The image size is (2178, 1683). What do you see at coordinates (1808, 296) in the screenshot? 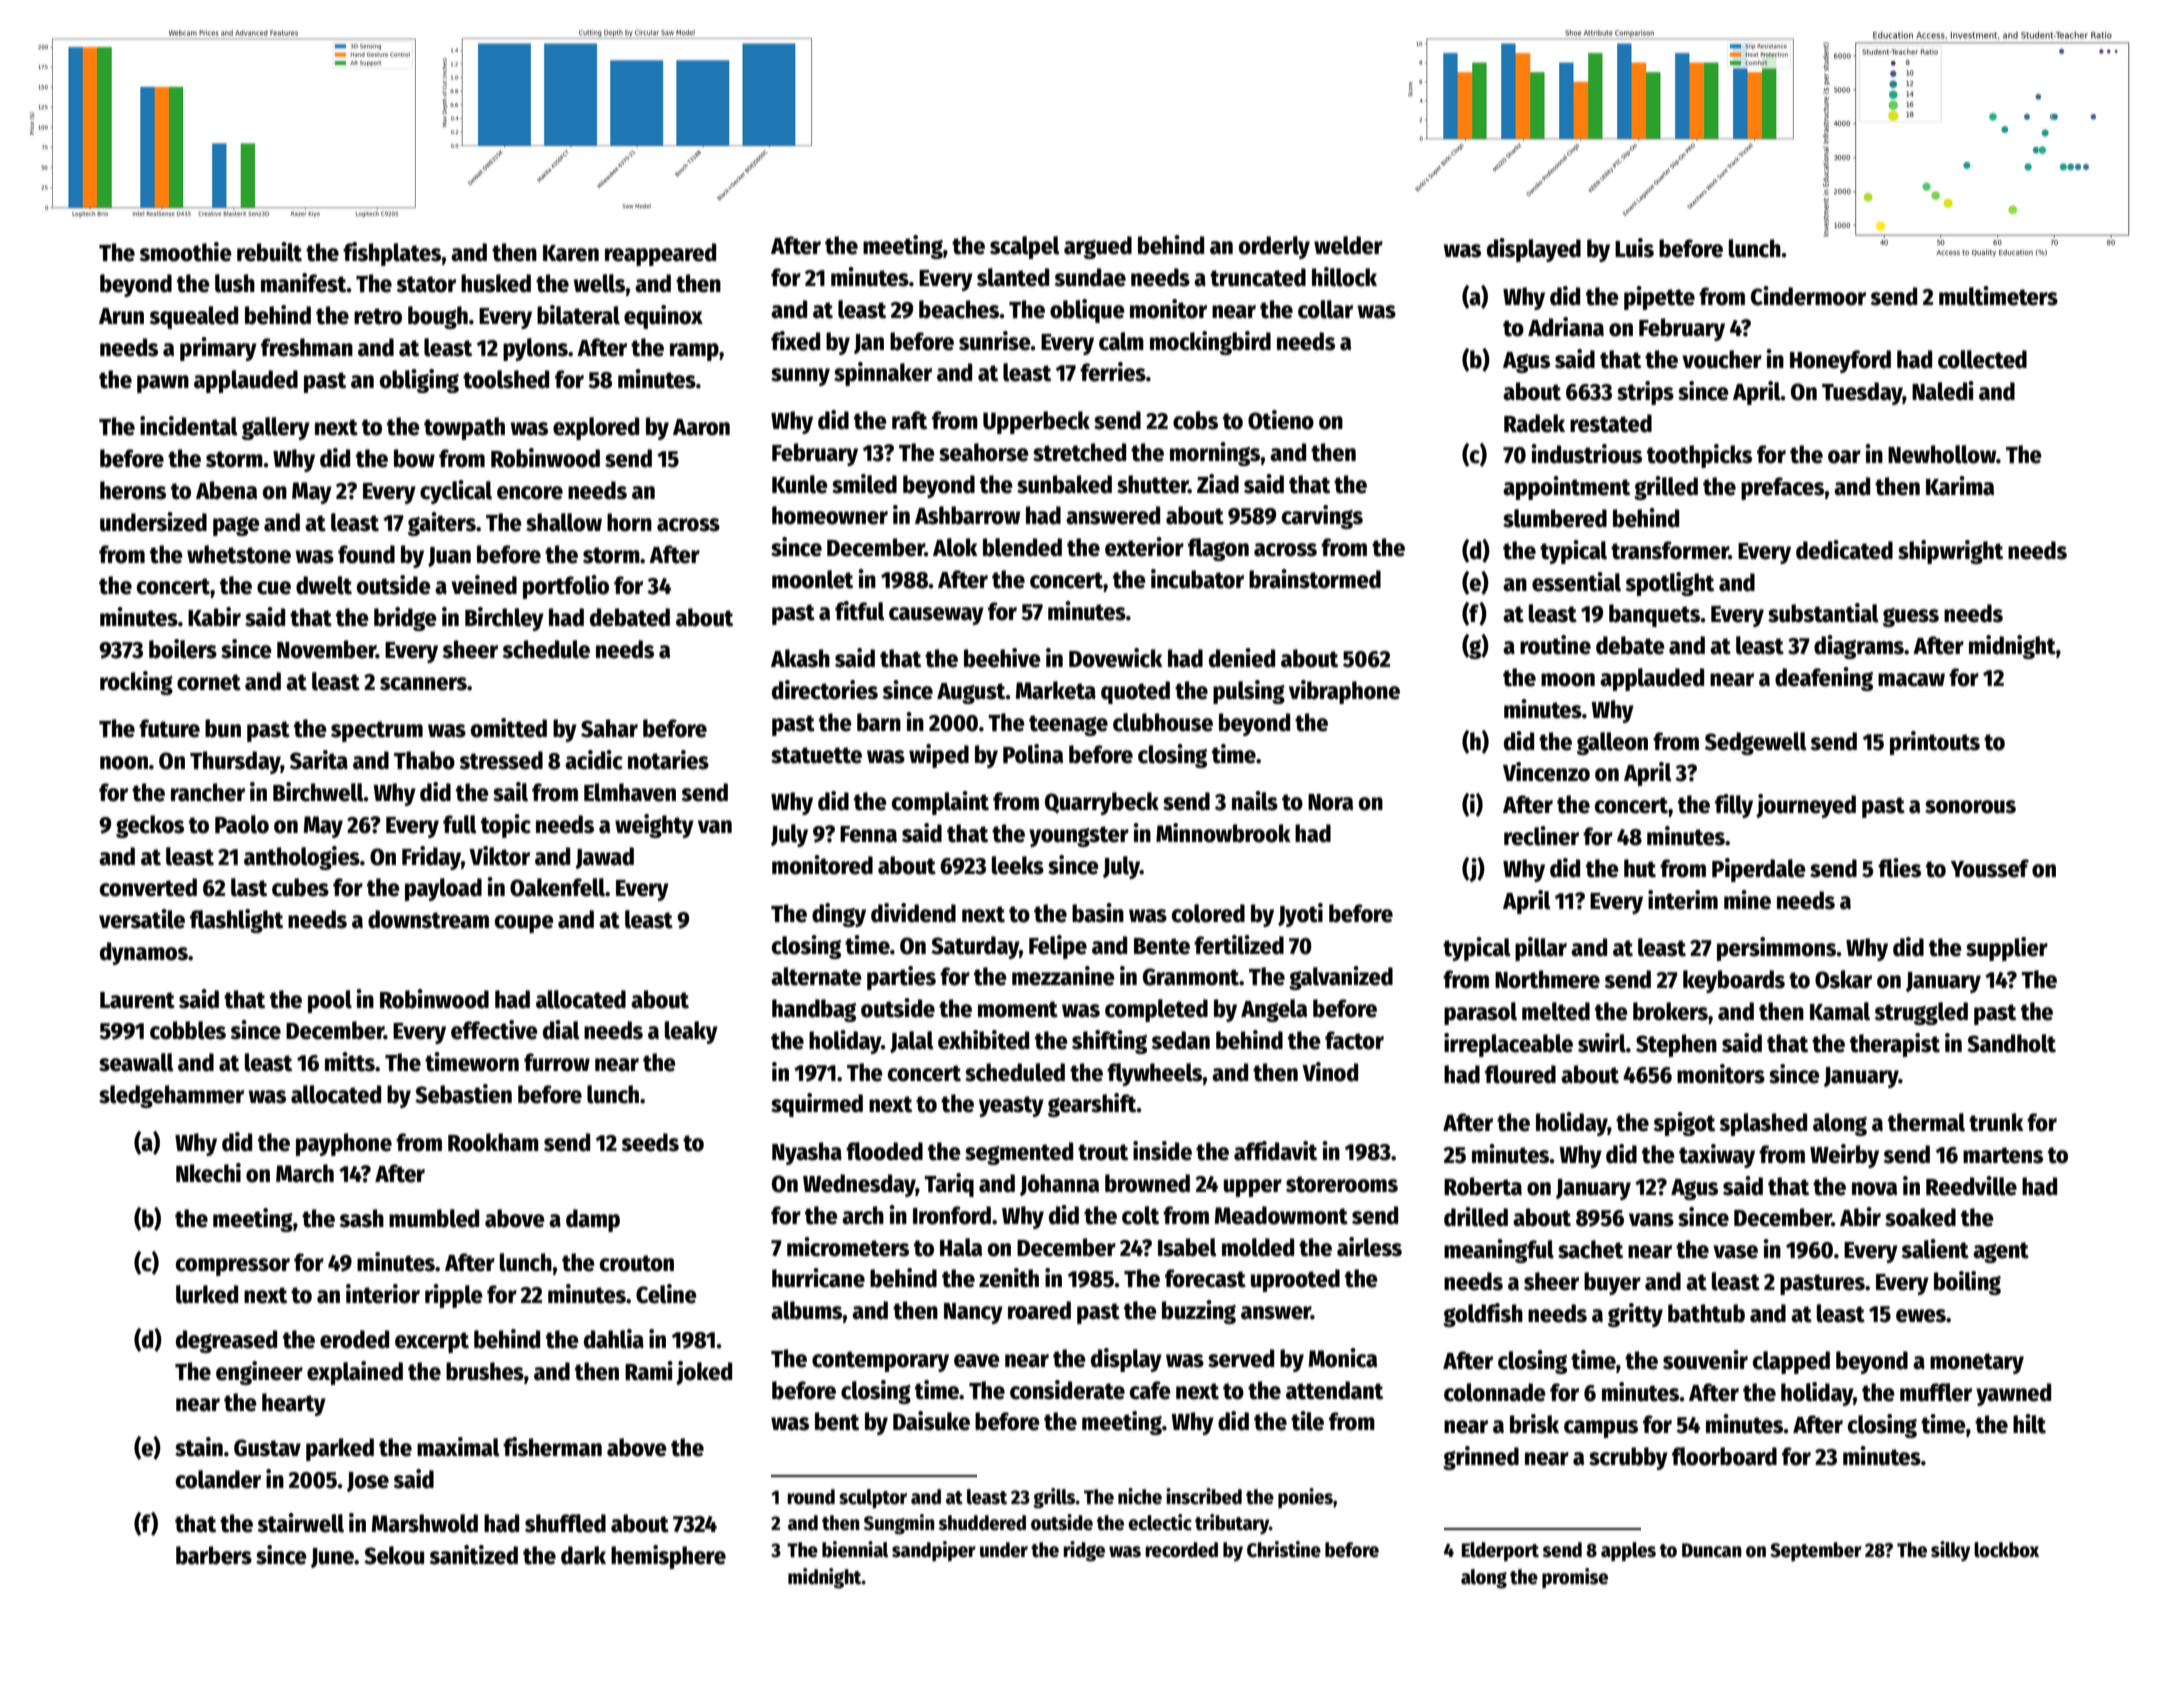
I see `Cindermoor` at bounding box center [1808, 296].
